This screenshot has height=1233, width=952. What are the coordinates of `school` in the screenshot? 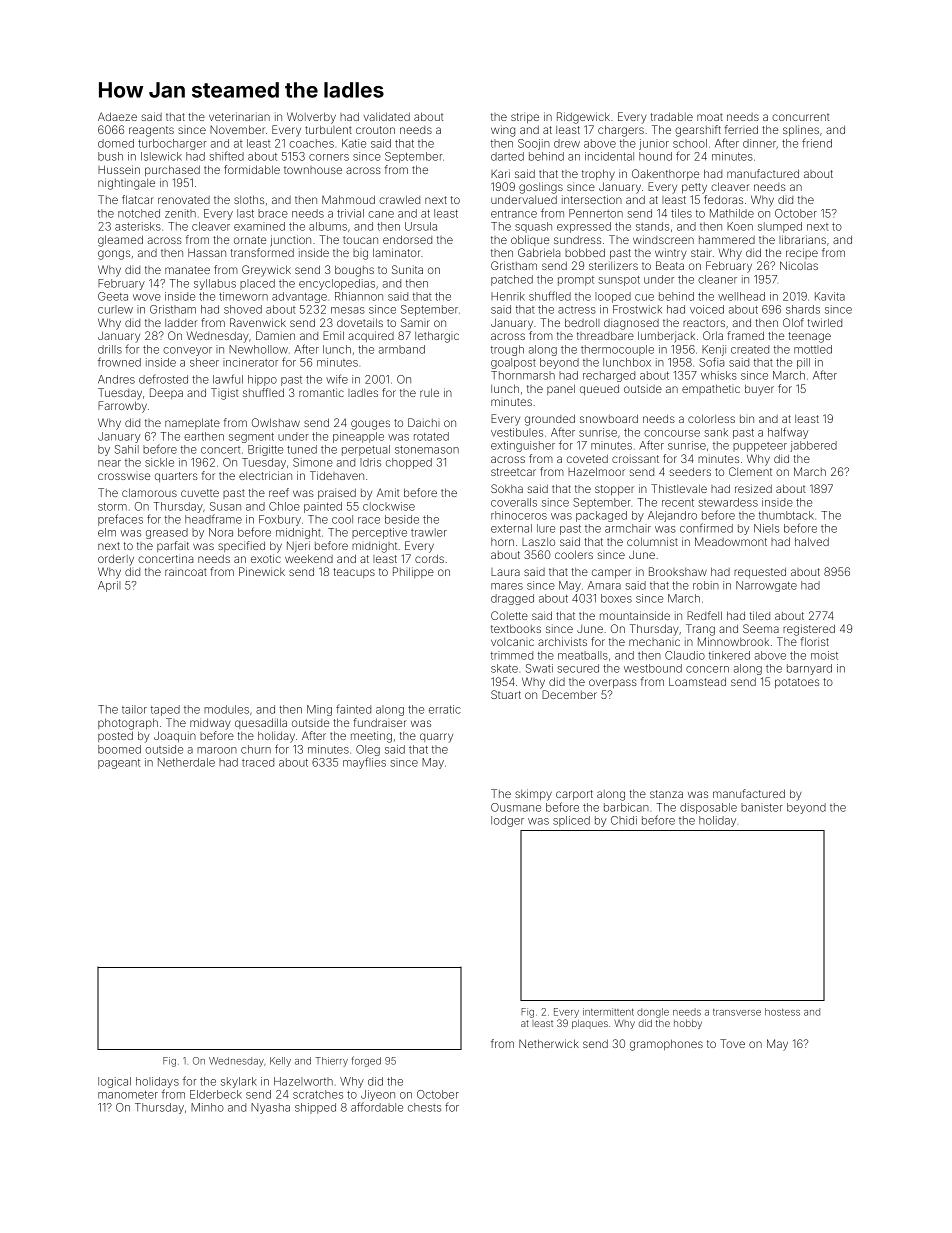 It's located at (690, 143).
